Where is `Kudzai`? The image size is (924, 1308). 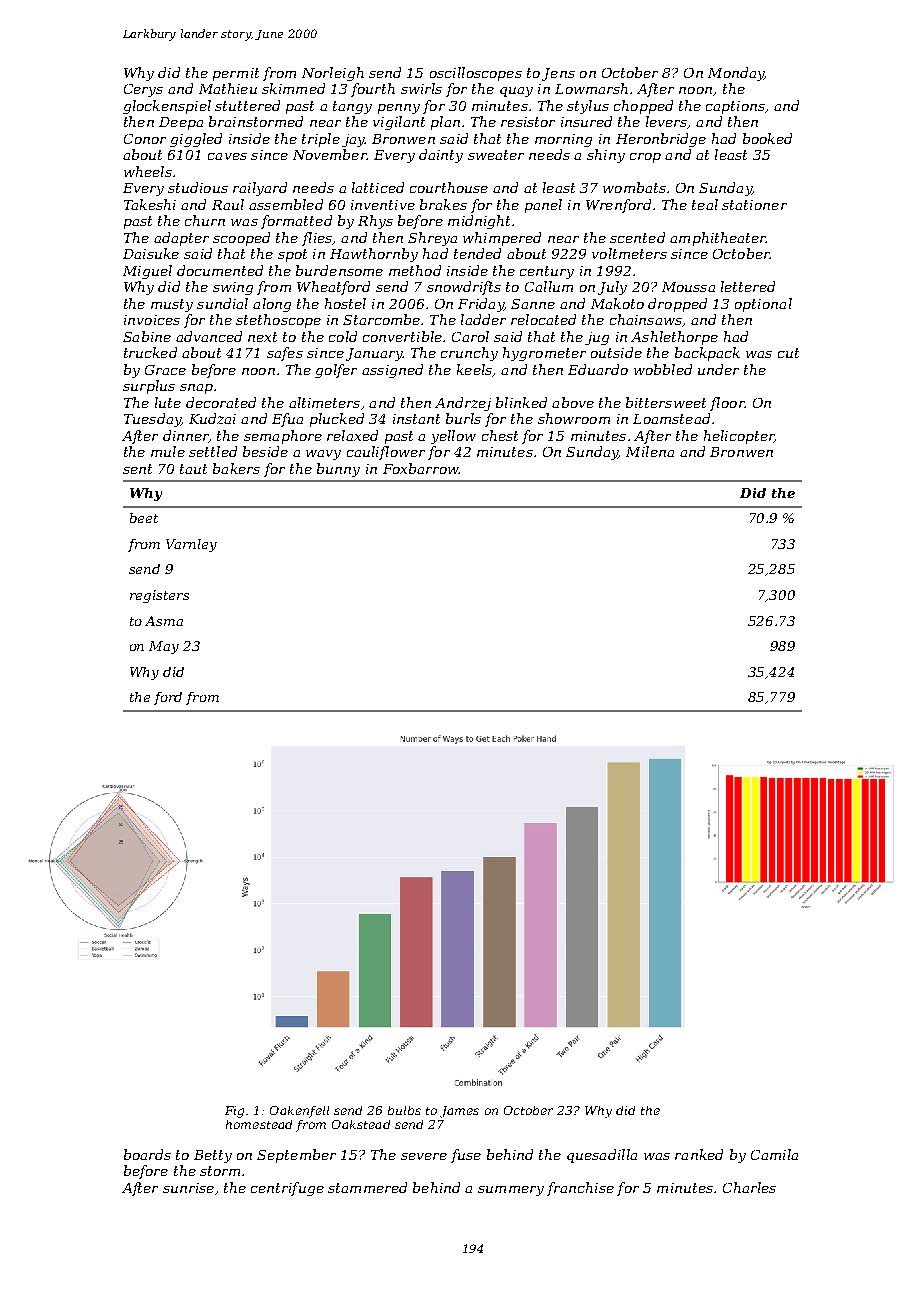
Kudzai is located at coordinates (212, 418).
